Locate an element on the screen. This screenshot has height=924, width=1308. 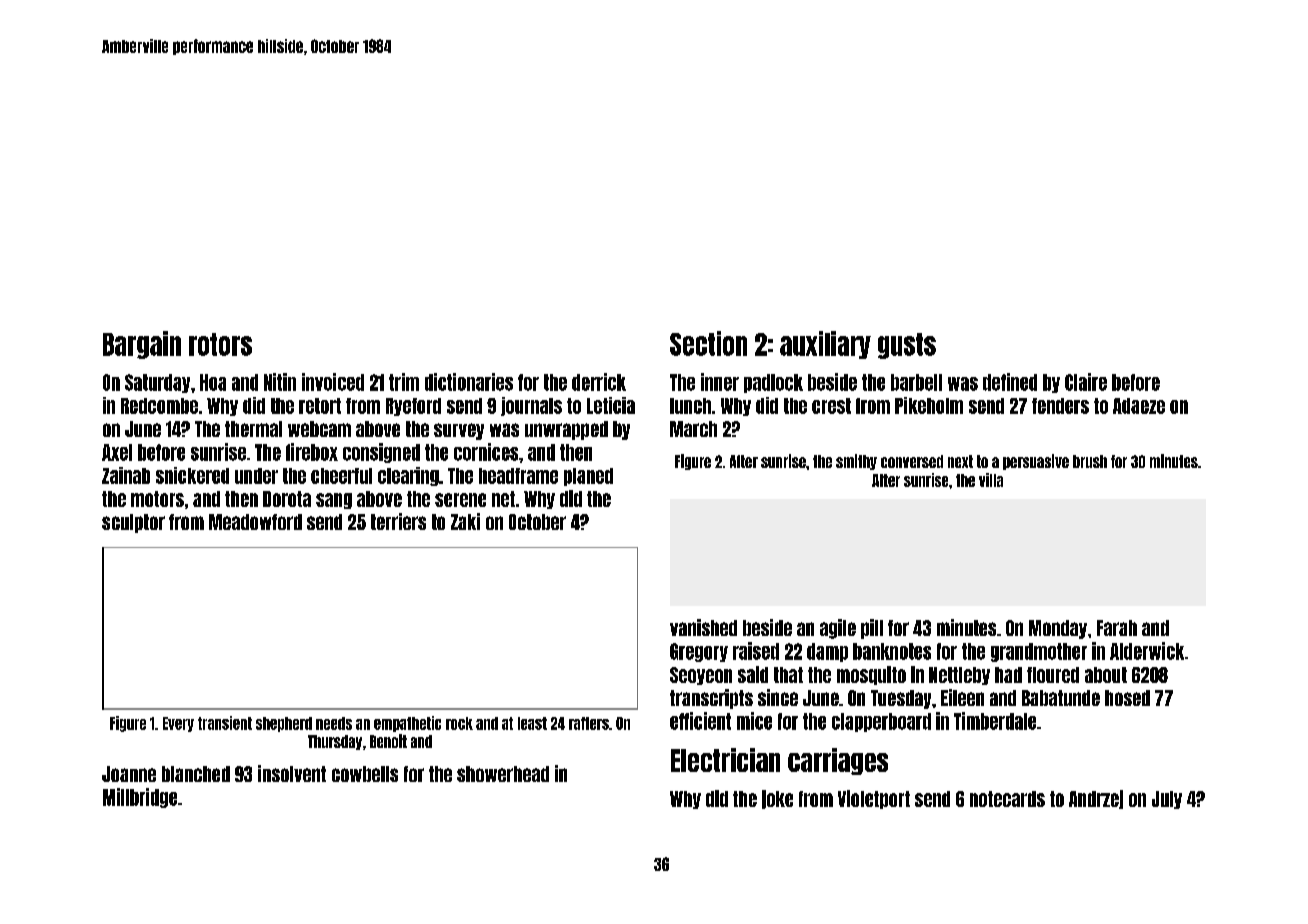
villa is located at coordinates (991, 480).
